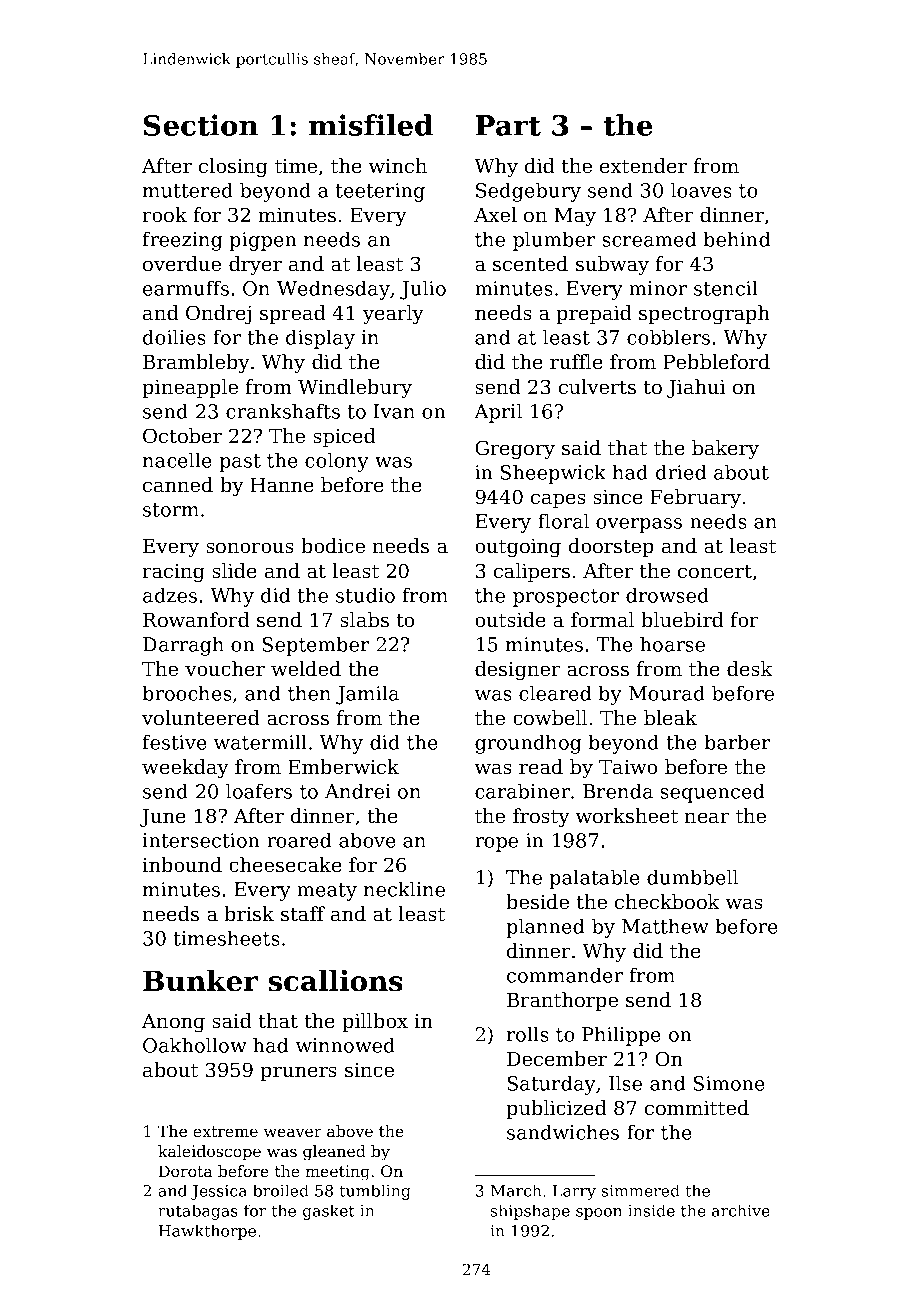 This document has width=924, height=1314. Describe the element at coordinates (367, 695) in the document. I see `Jamila` at that location.
